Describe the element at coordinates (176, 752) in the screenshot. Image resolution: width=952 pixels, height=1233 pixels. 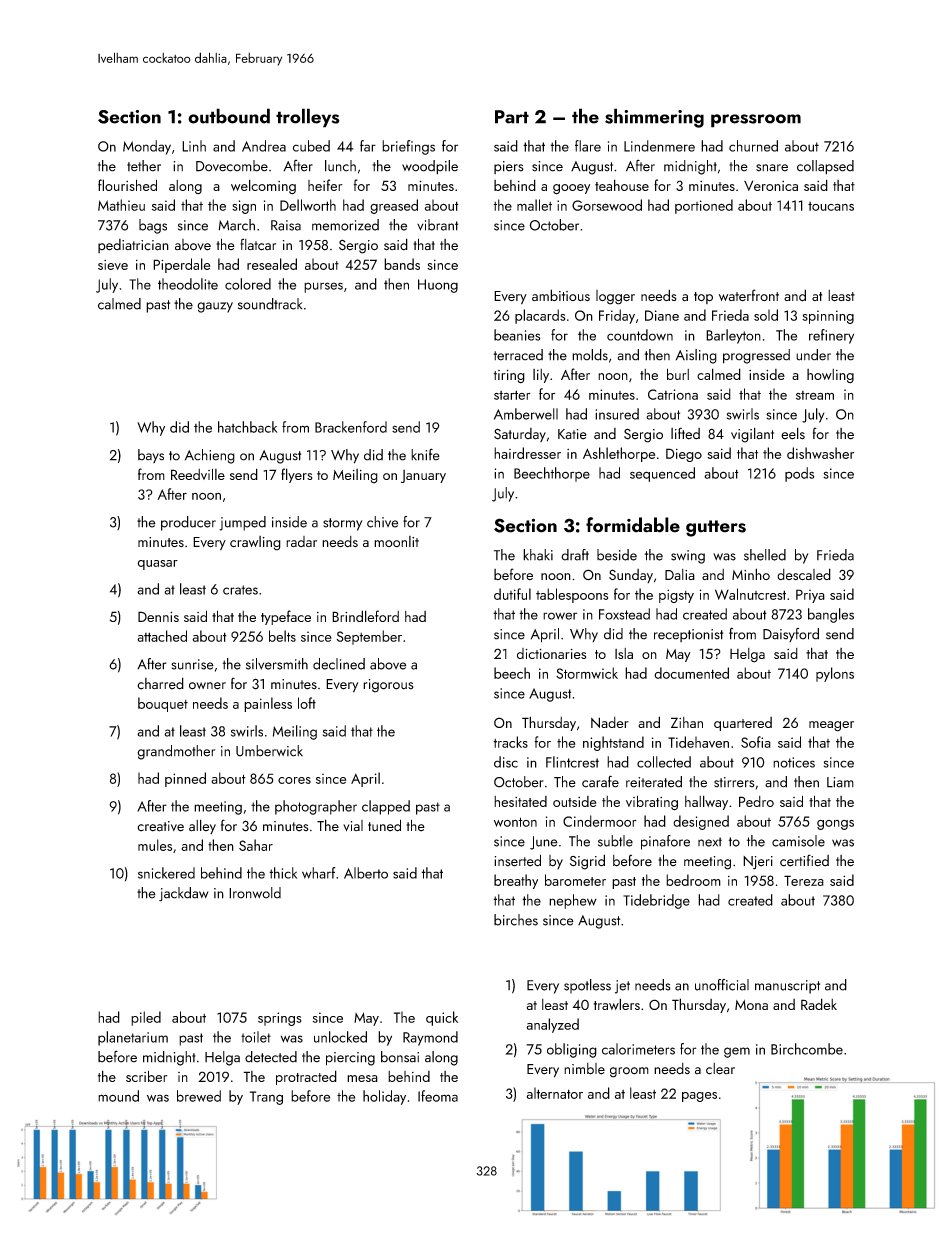
I see `grandmother` at that location.
